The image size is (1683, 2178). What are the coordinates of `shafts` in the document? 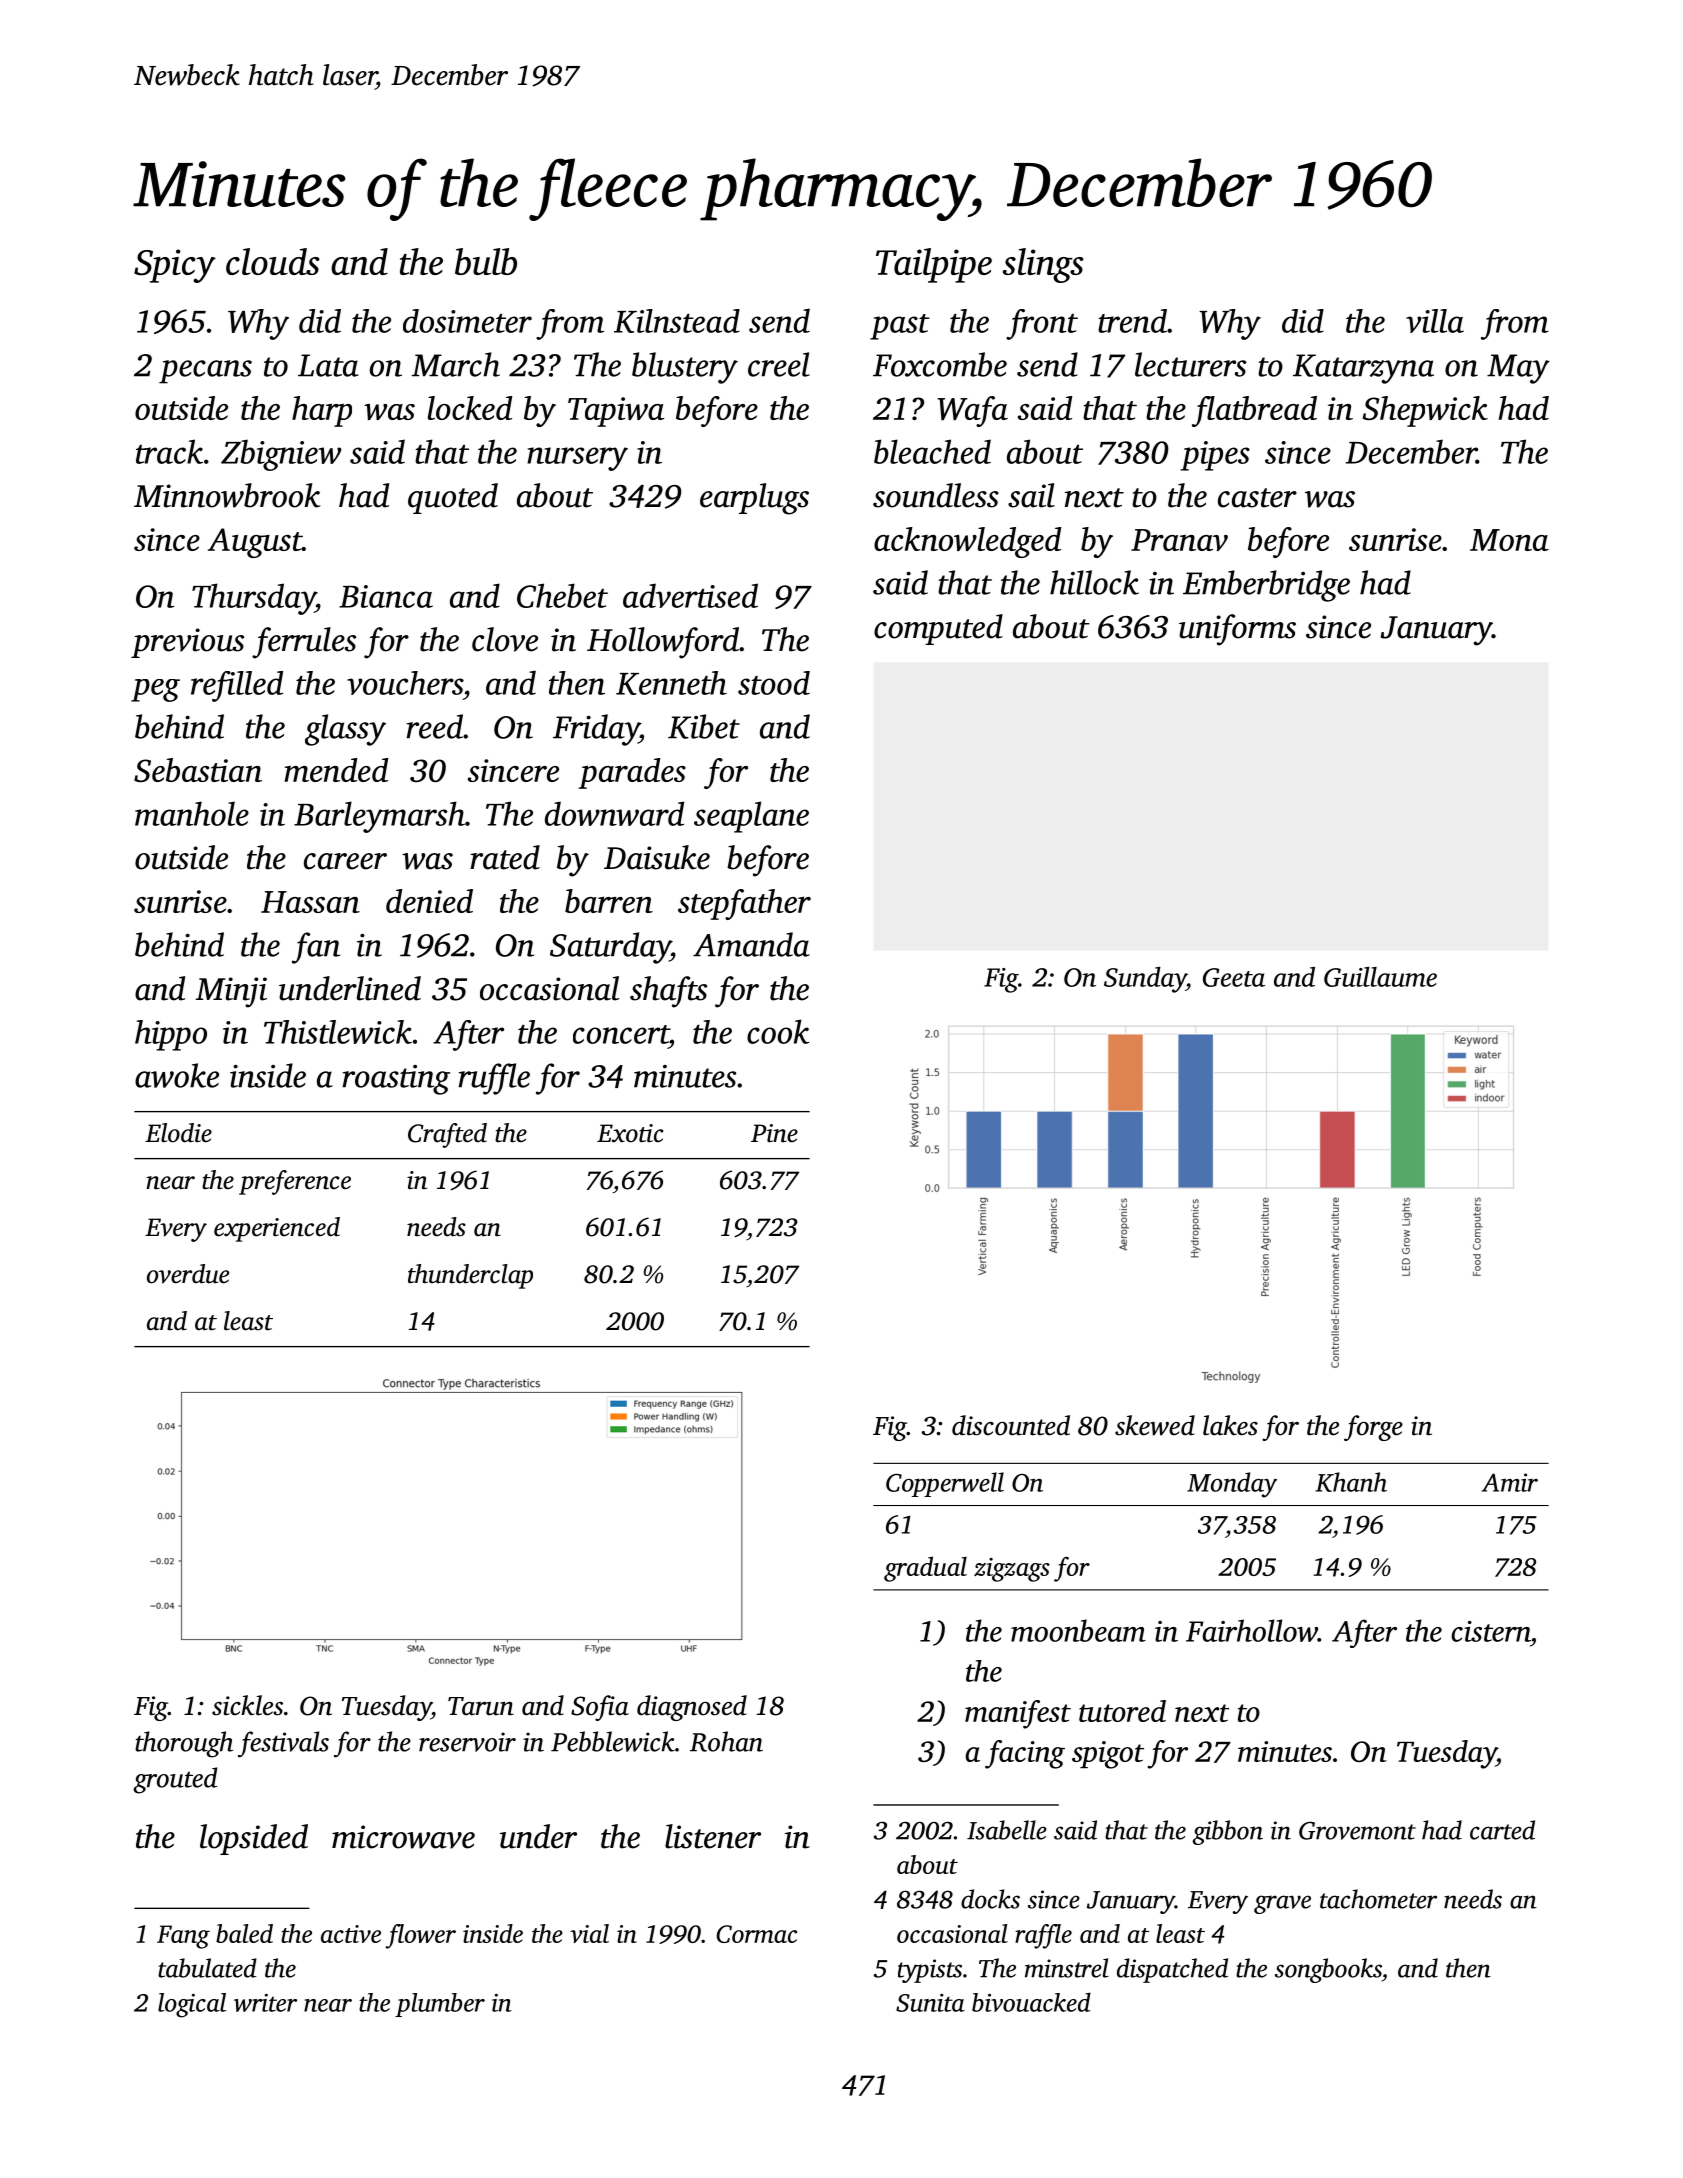 It's located at (668, 992).
